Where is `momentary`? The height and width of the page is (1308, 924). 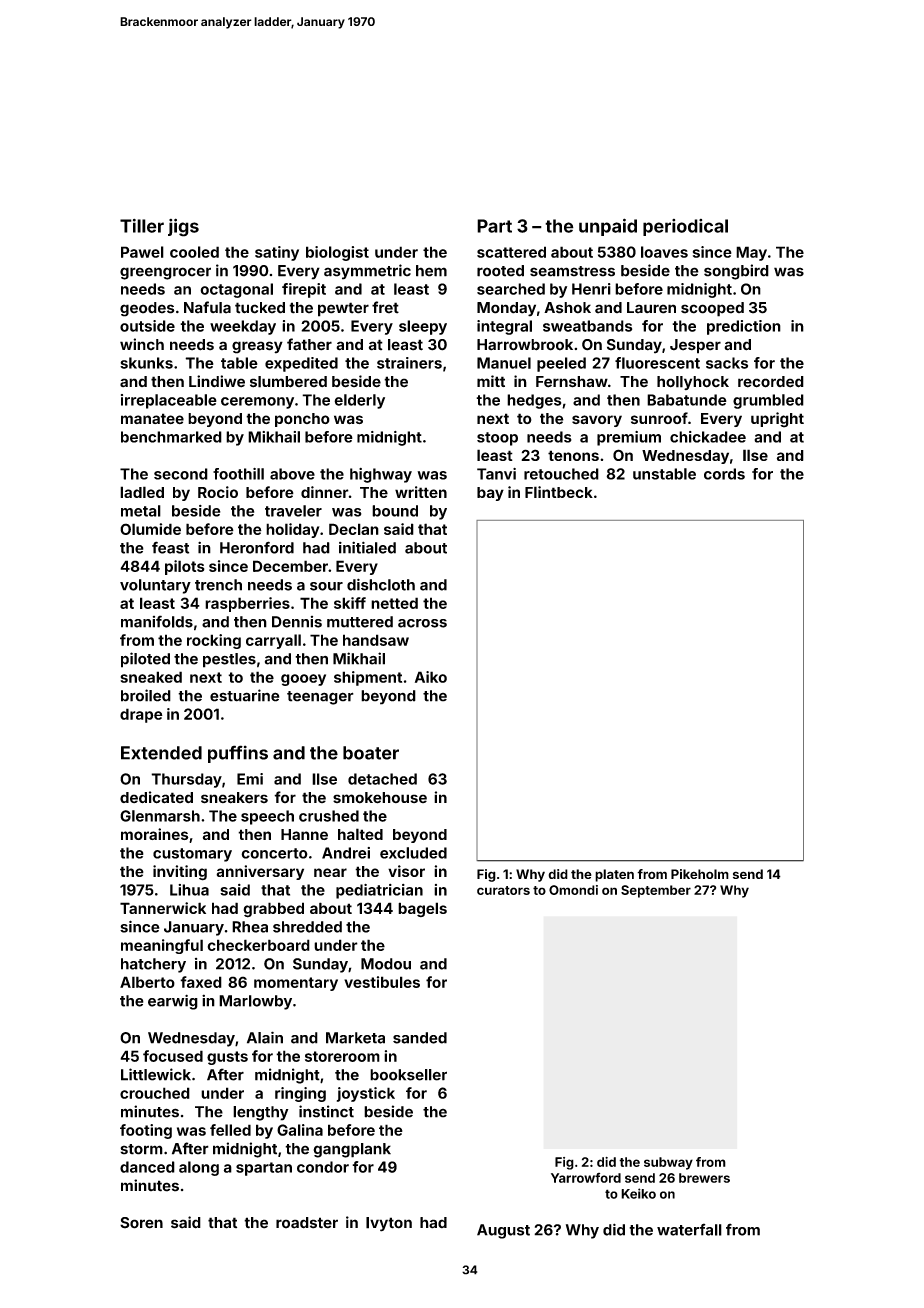
momentary is located at coordinates (296, 984).
